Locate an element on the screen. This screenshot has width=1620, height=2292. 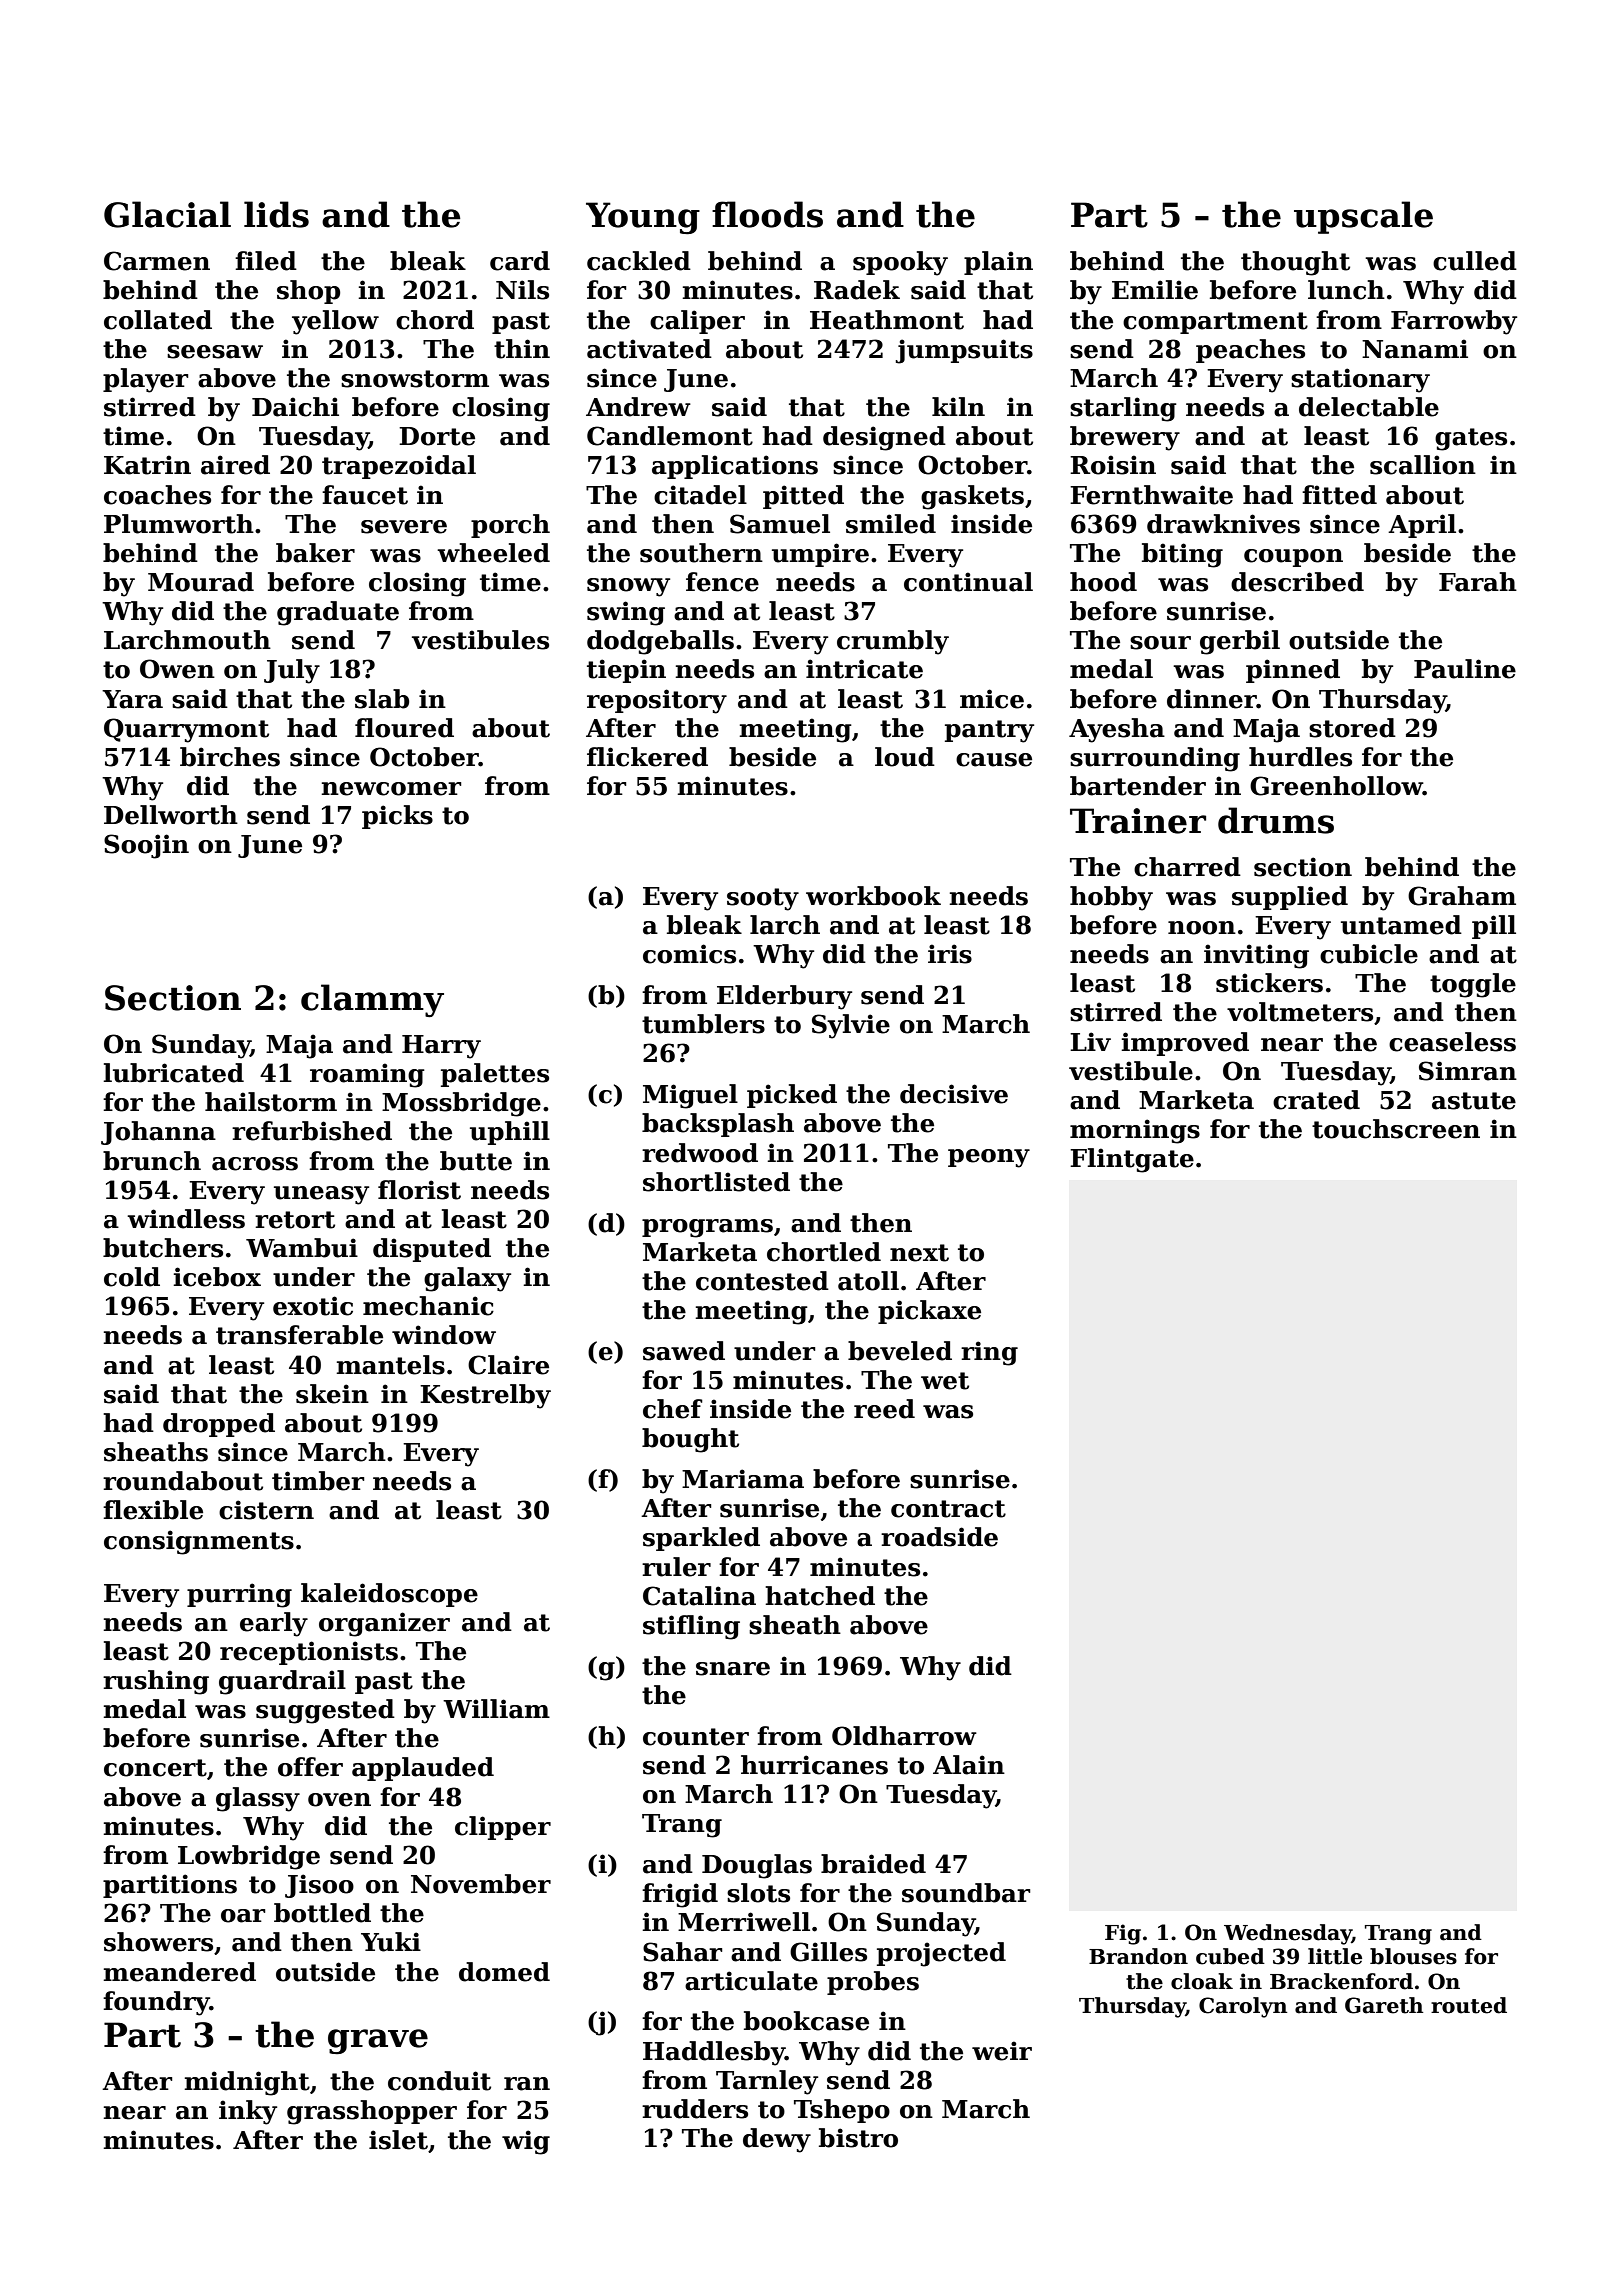
foundry is located at coordinates (156, 2003).
